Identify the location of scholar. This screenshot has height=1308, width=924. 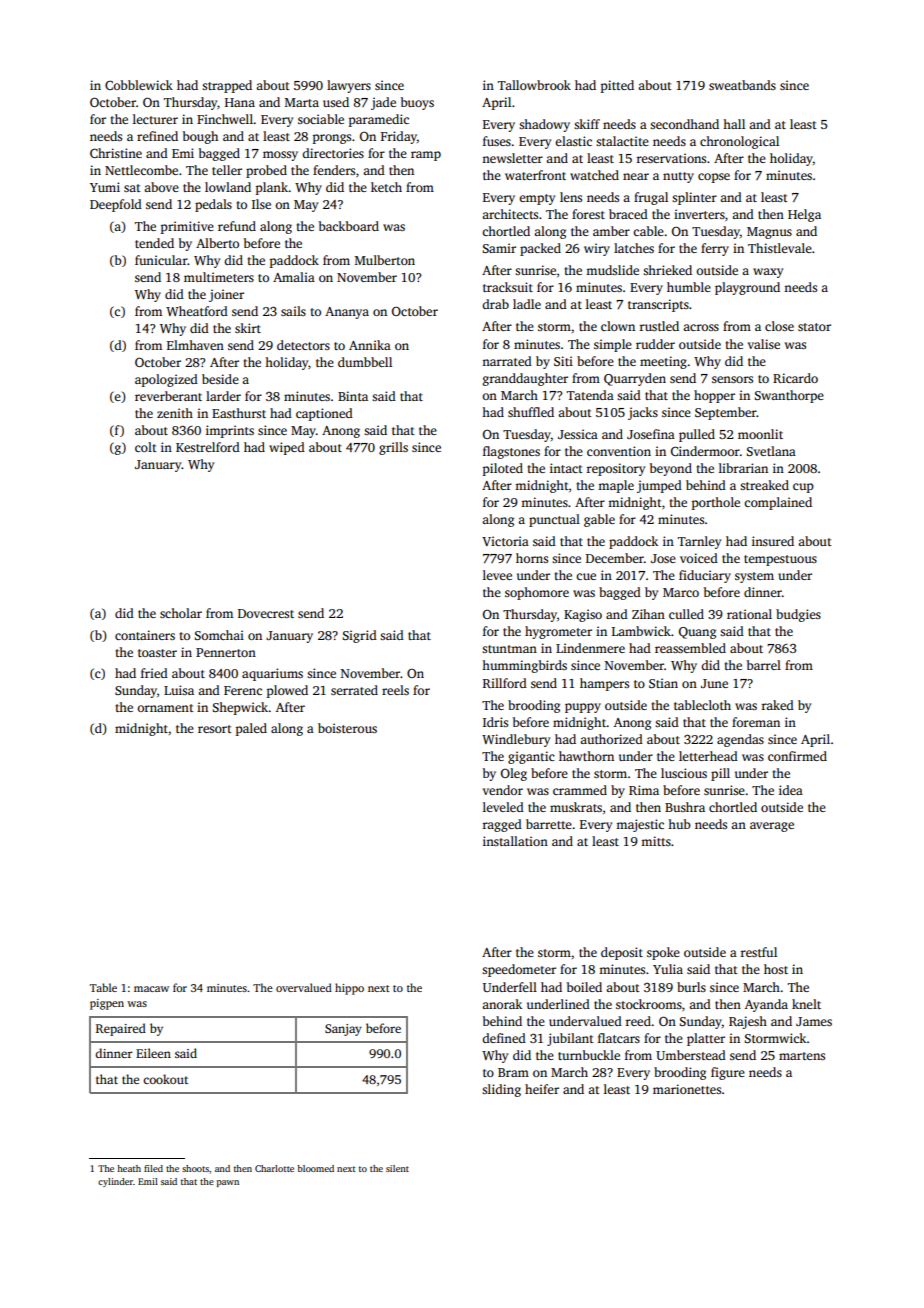
(181, 613).
